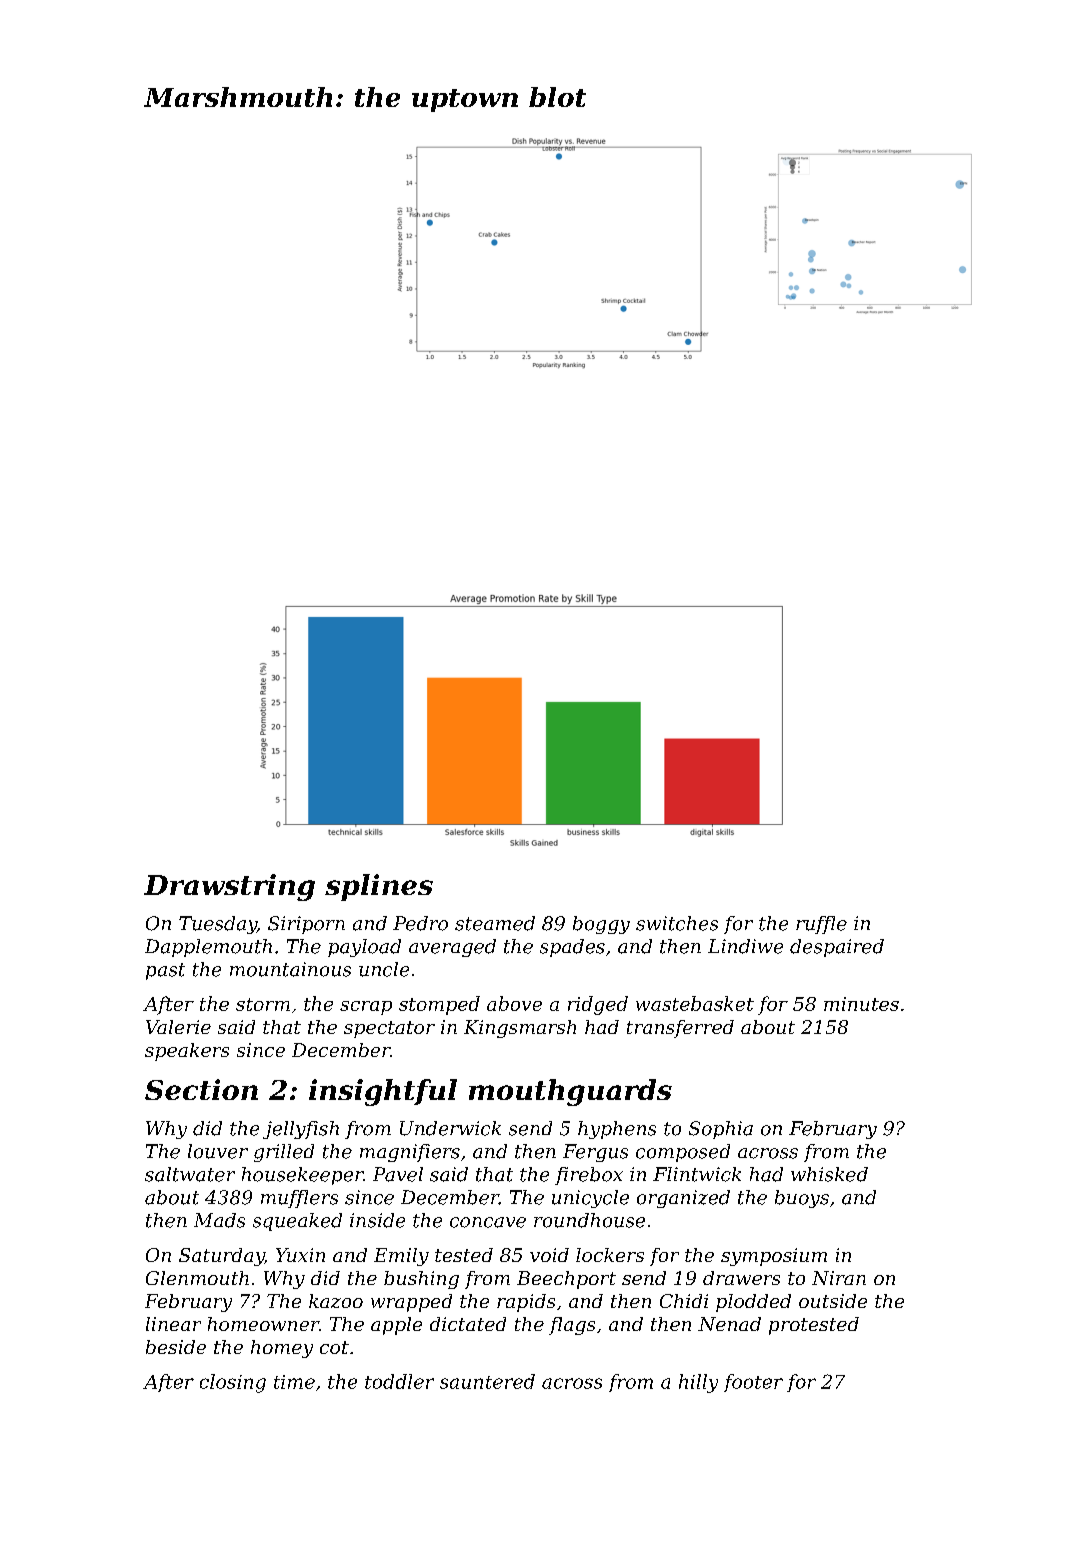  Describe the element at coordinates (229, 887) in the document. I see `Drawstring` at that location.
